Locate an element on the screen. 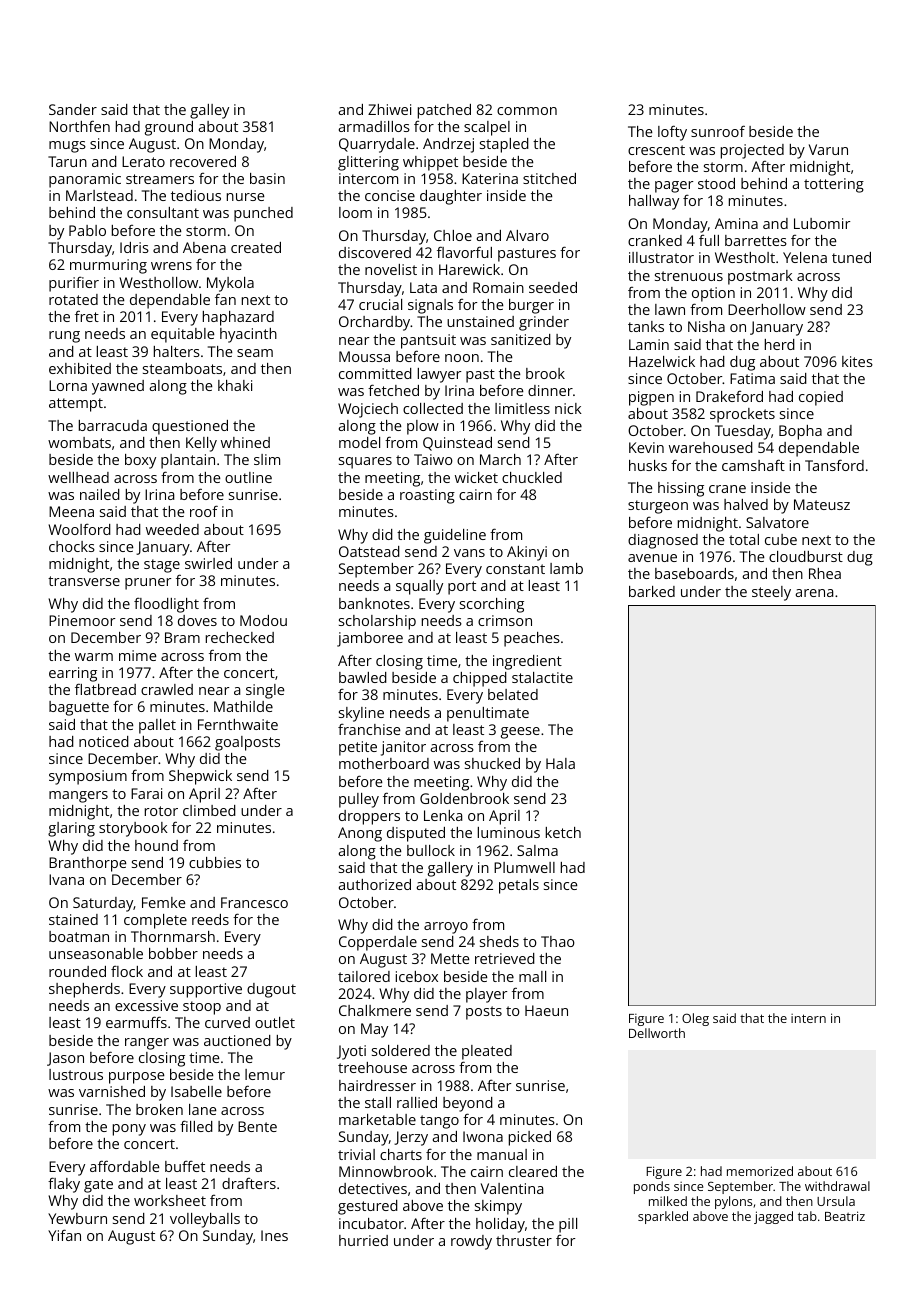  arroyo is located at coordinates (446, 928).
